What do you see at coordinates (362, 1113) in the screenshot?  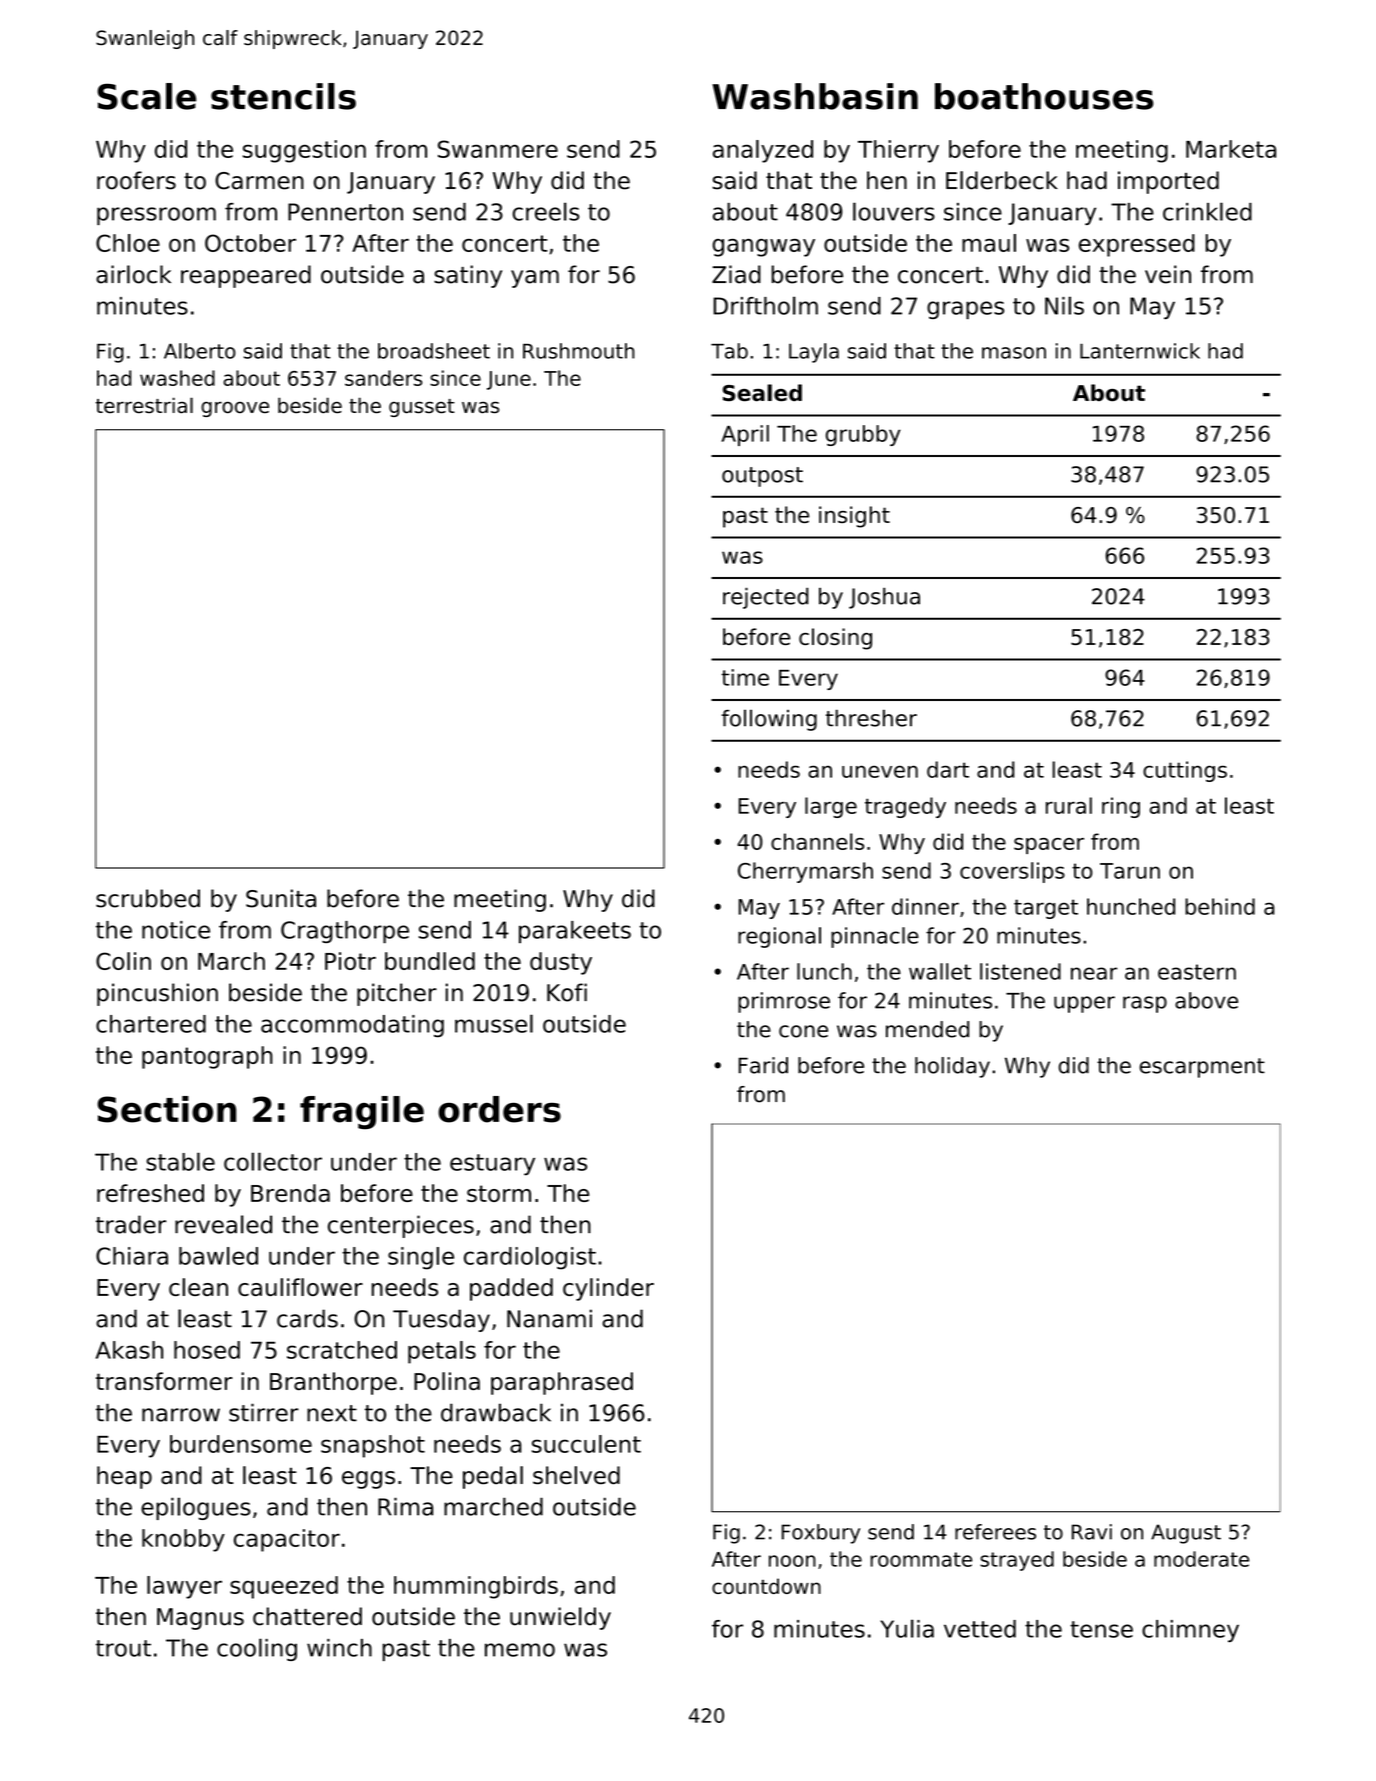 I see `fragile` at bounding box center [362, 1113].
